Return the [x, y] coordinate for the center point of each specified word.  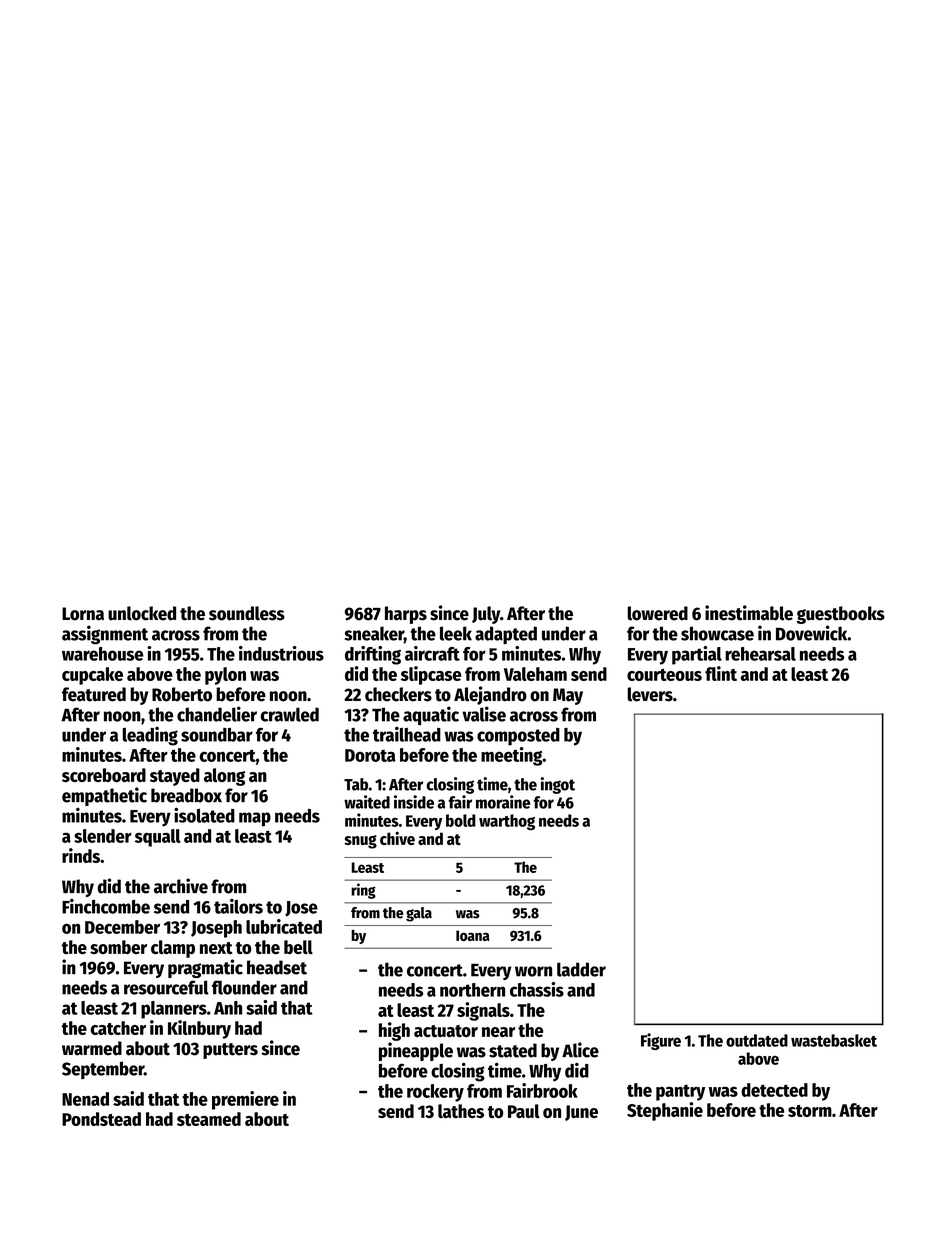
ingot [558, 785]
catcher [118, 1028]
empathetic [104, 796]
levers [650, 694]
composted [518, 737]
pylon [225, 676]
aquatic [431, 715]
